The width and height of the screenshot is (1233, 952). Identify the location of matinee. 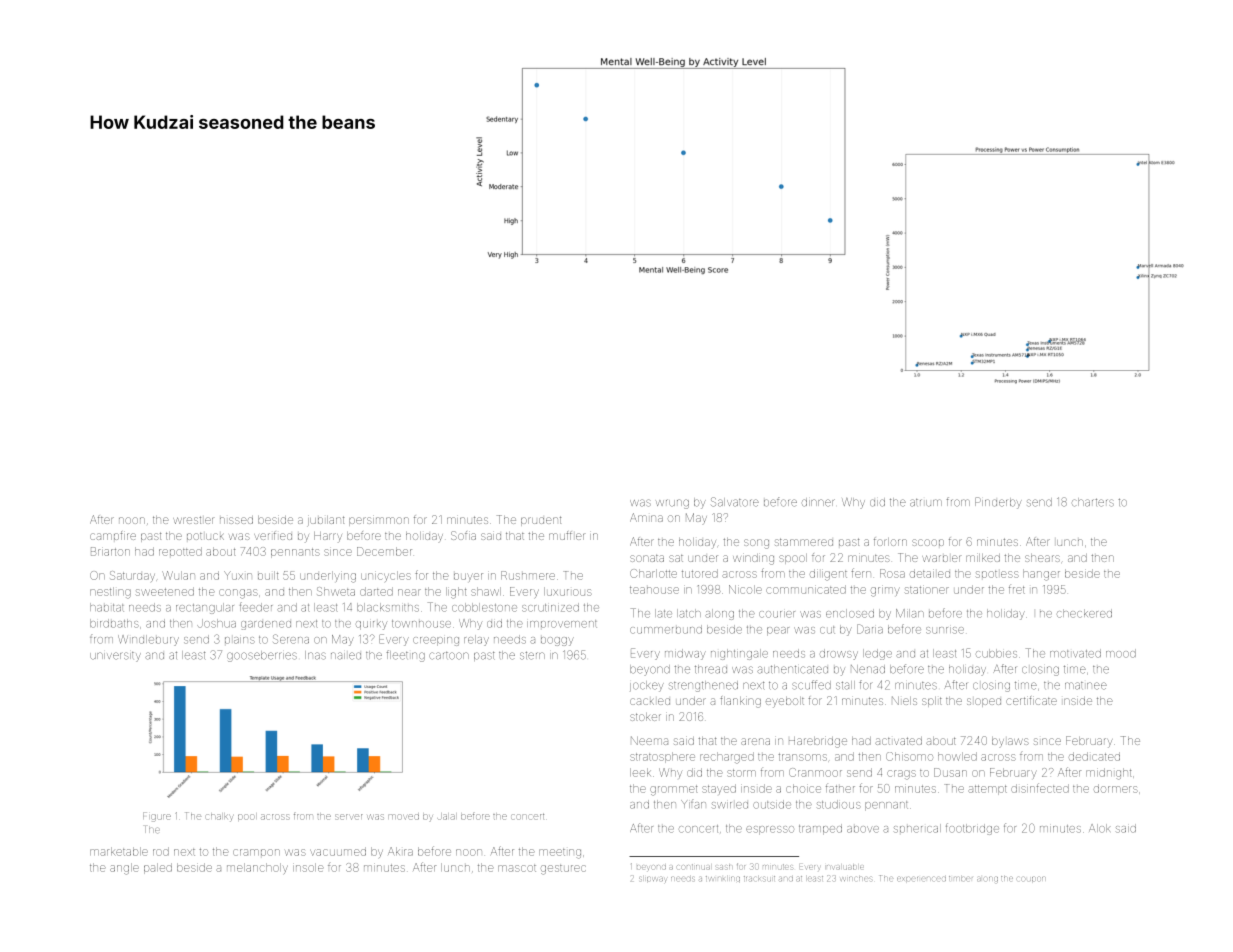
(1086, 686).
